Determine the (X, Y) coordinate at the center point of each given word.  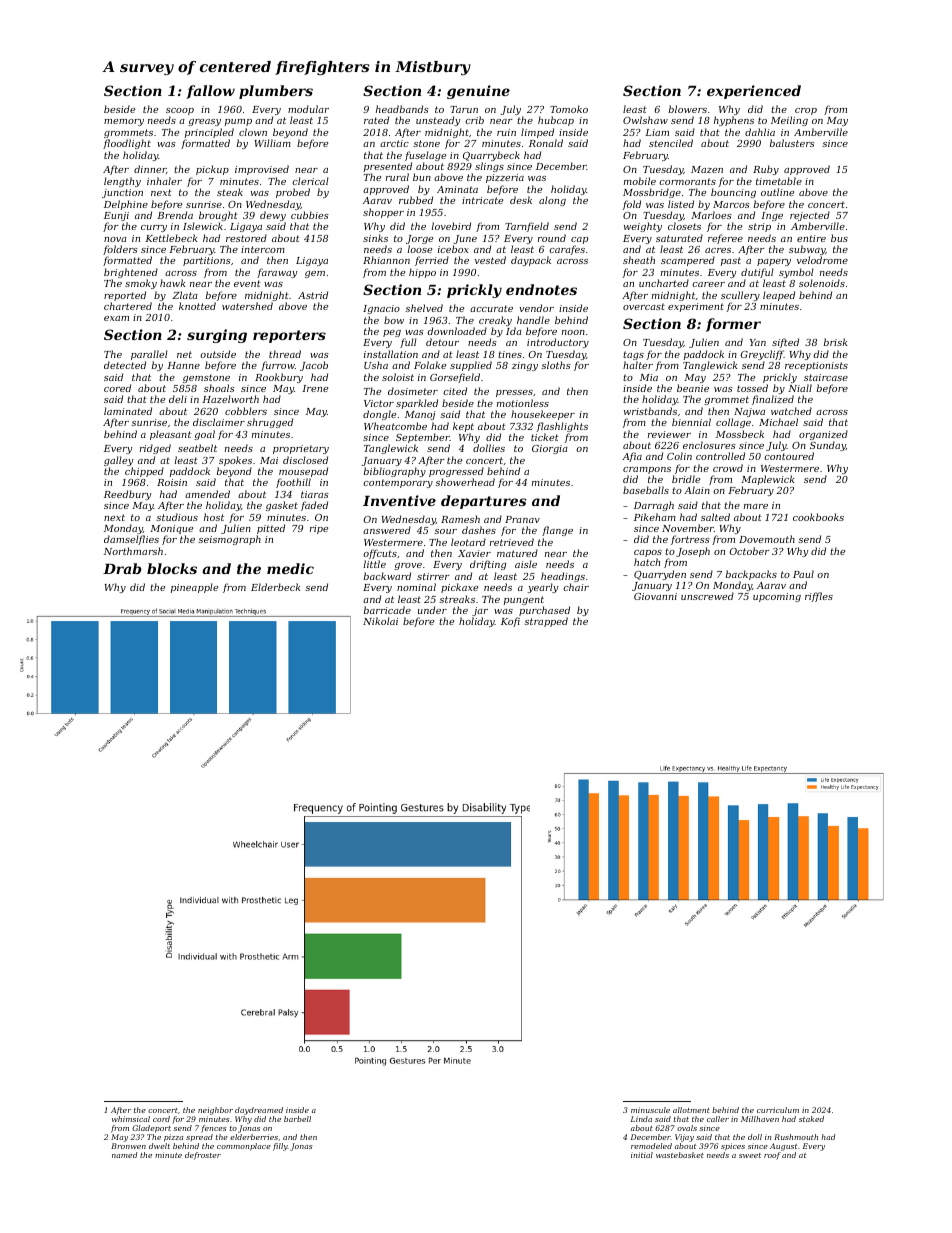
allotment (691, 1110)
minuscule (650, 1110)
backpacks (751, 575)
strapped (546, 622)
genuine (478, 92)
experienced (754, 92)
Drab (122, 568)
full (408, 343)
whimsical (131, 1119)
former (733, 325)
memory (124, 122)
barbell (297, 1119)
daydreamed (259, 1111)
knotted (197, 306)
